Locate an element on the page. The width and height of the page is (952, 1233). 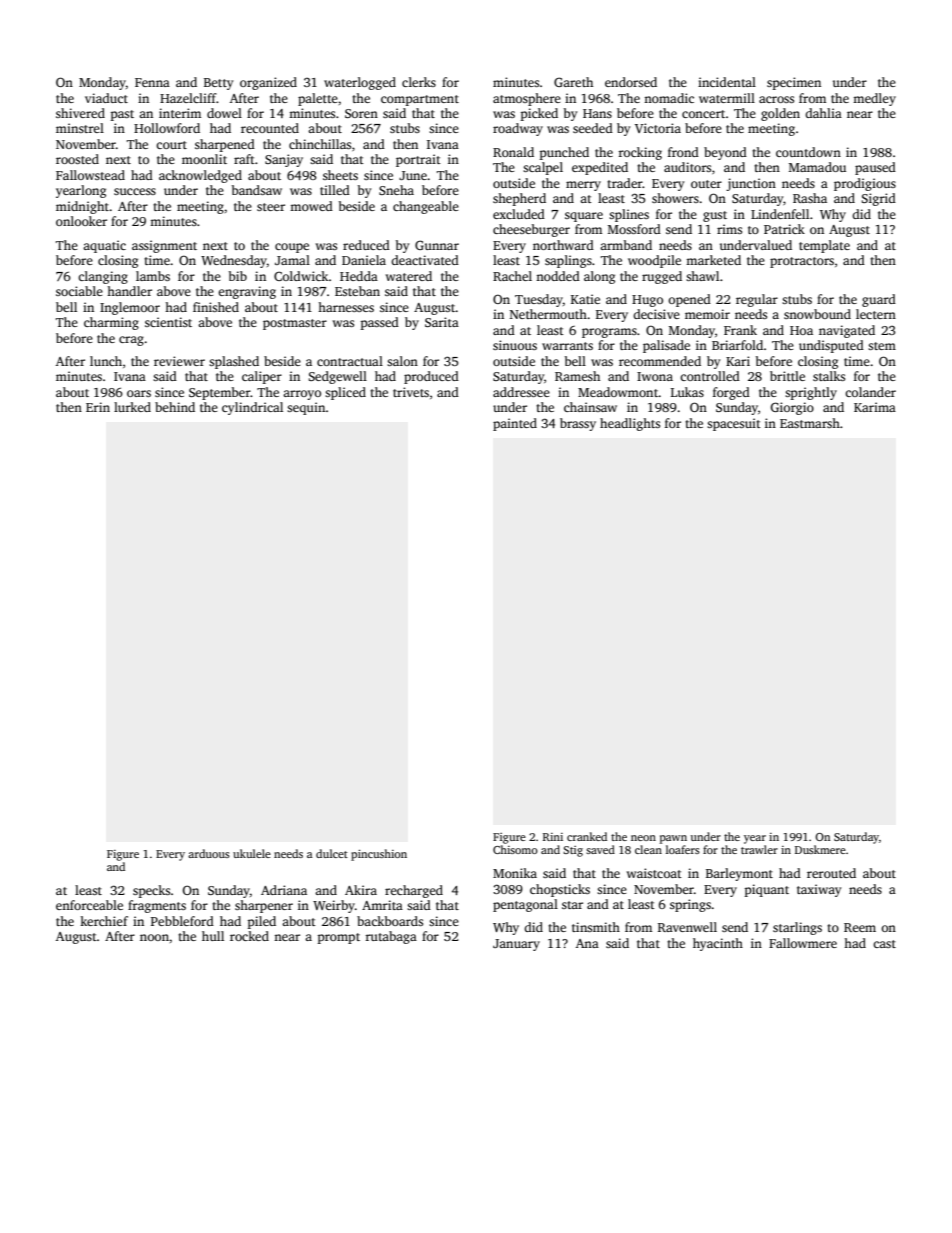
spacesuit is located at coordinates (734, 424).
